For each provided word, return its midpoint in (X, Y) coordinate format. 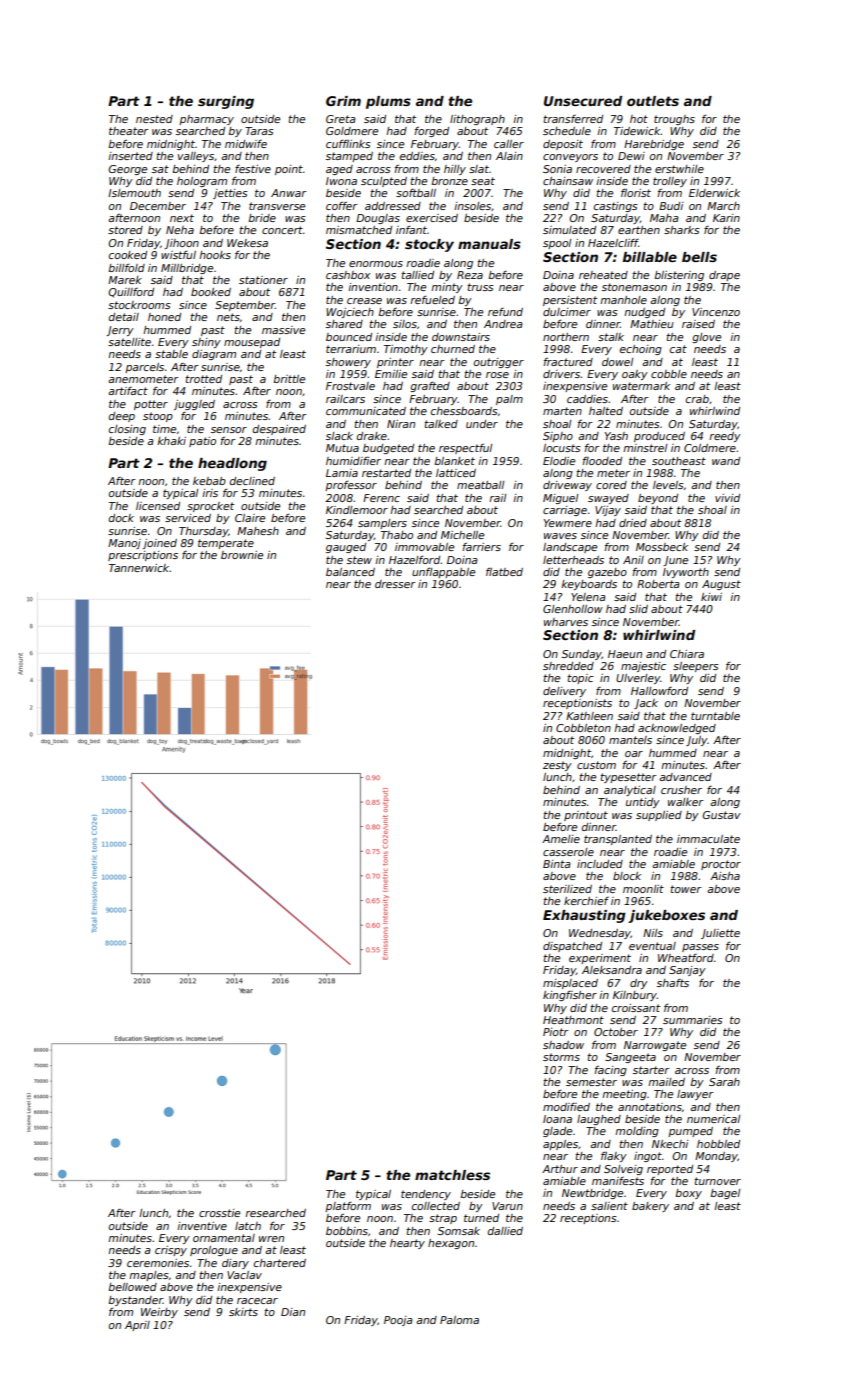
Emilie (391, 374)
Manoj (124, 544)
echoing (641, 350)
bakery (650, 1207)
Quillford (131, 293)
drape (724, 276)
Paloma (459, 1320)
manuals (489, 244)
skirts (243, 1312)
